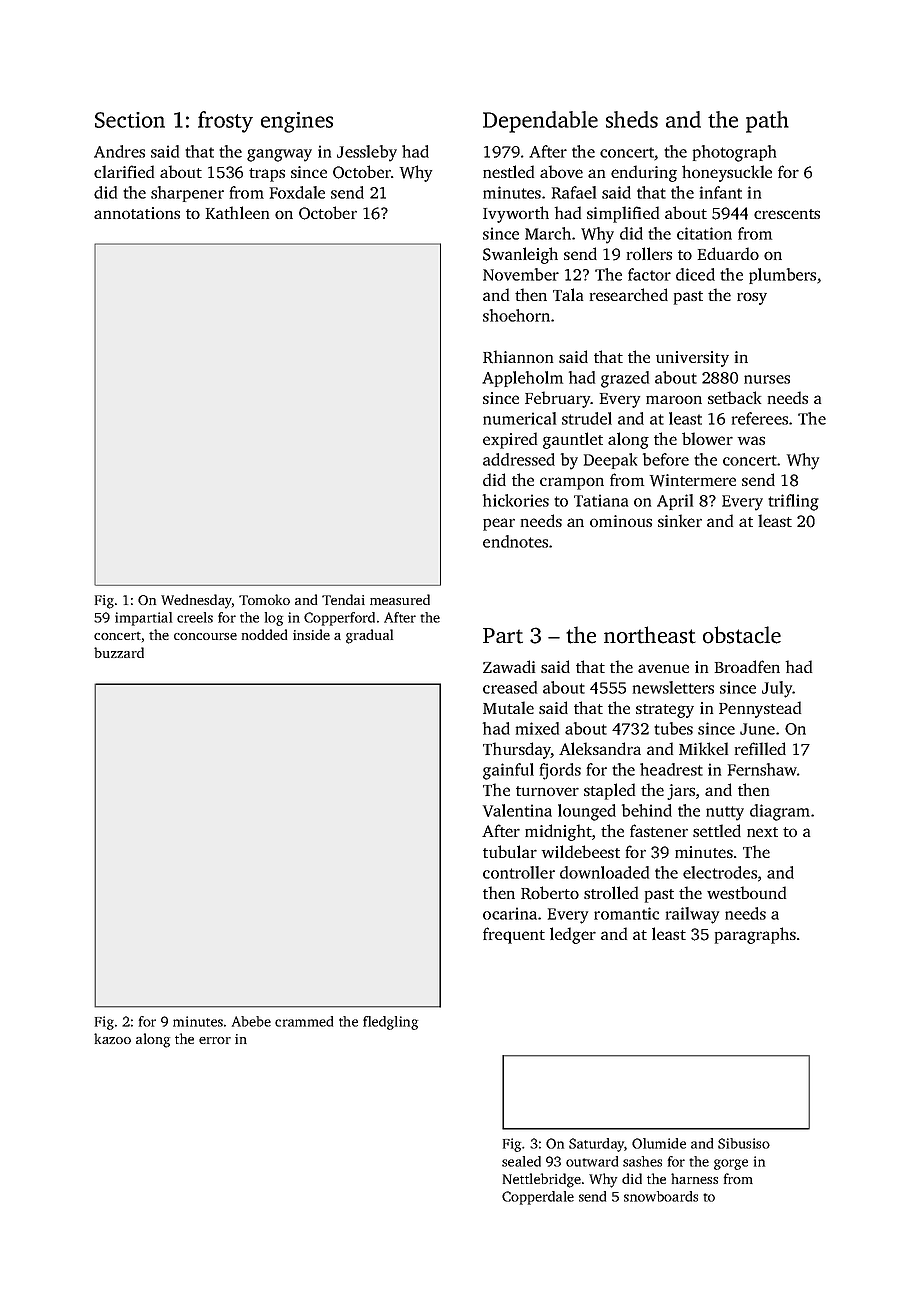 This image has height=1308, width=924. What do you see at coordinates (205, 636) in the image?
I see `concourse` at bounding box center [205, 636].
